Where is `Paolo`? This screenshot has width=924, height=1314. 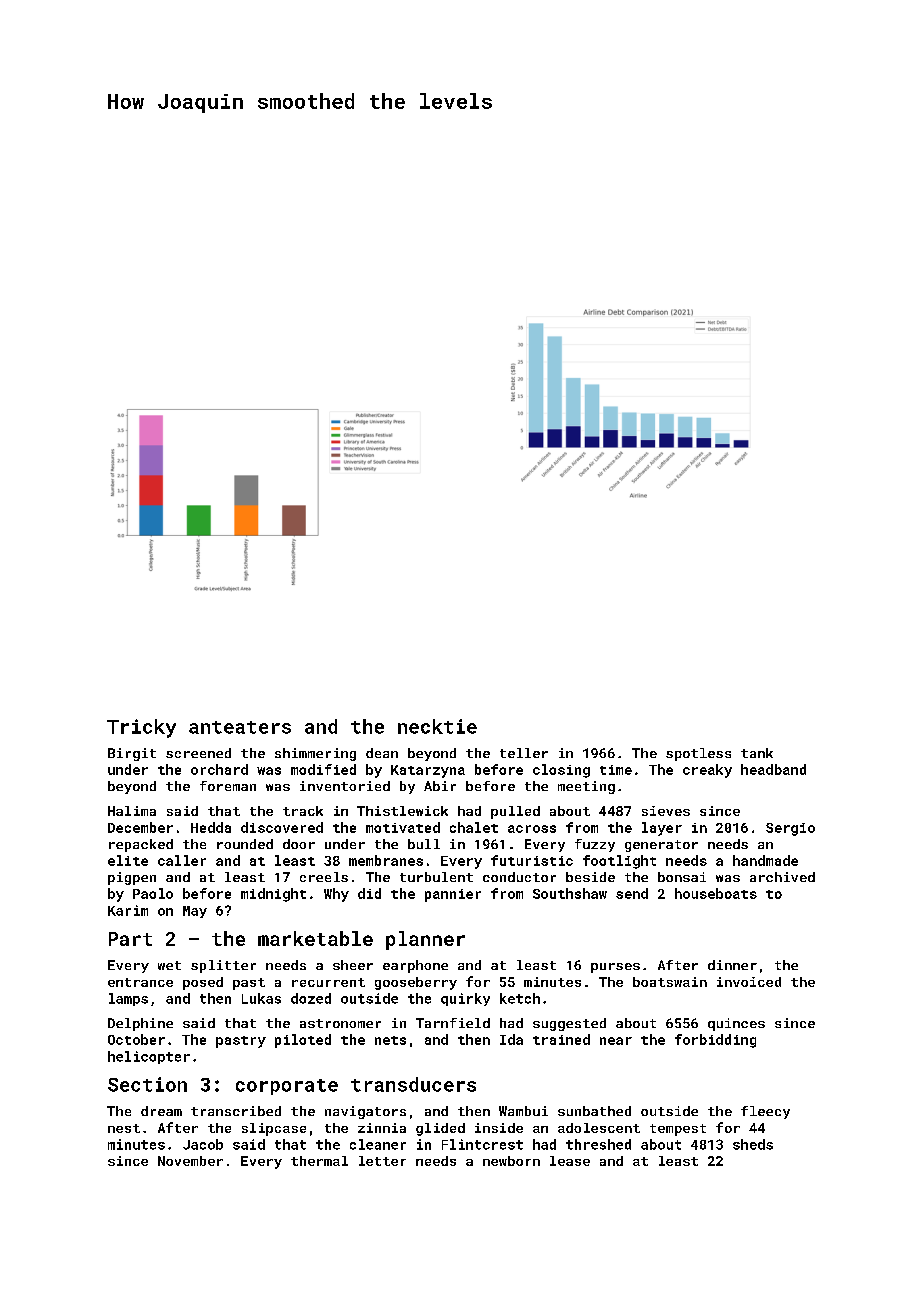 Paolo is located at coordinates (153, 893).
